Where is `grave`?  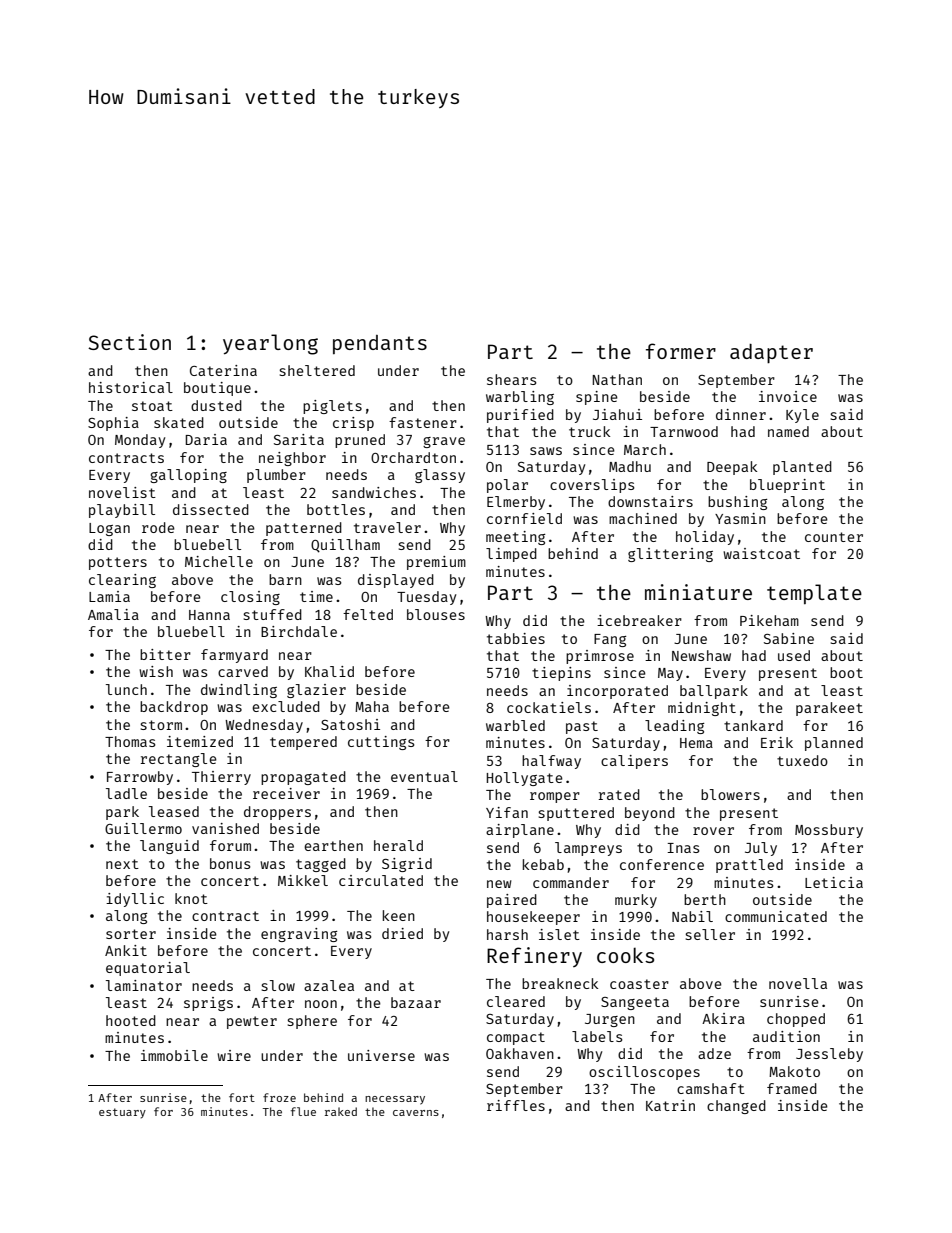 grave is located at coordinates (444, 442).
